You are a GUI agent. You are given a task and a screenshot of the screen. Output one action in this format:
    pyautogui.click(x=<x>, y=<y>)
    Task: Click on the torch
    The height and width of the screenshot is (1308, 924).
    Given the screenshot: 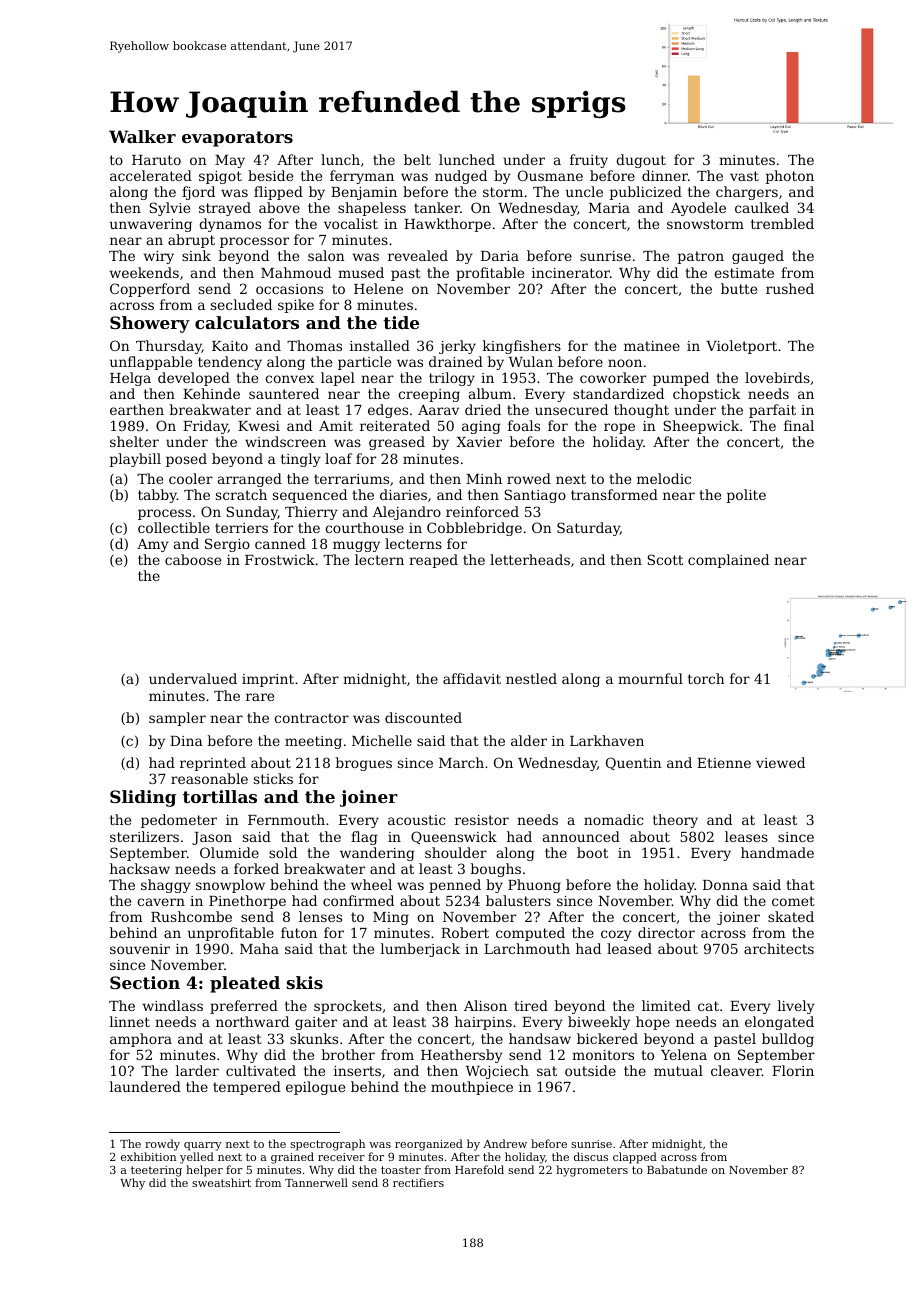 What is the action you would take?
    pyautogui.click(x=706, y=678)
